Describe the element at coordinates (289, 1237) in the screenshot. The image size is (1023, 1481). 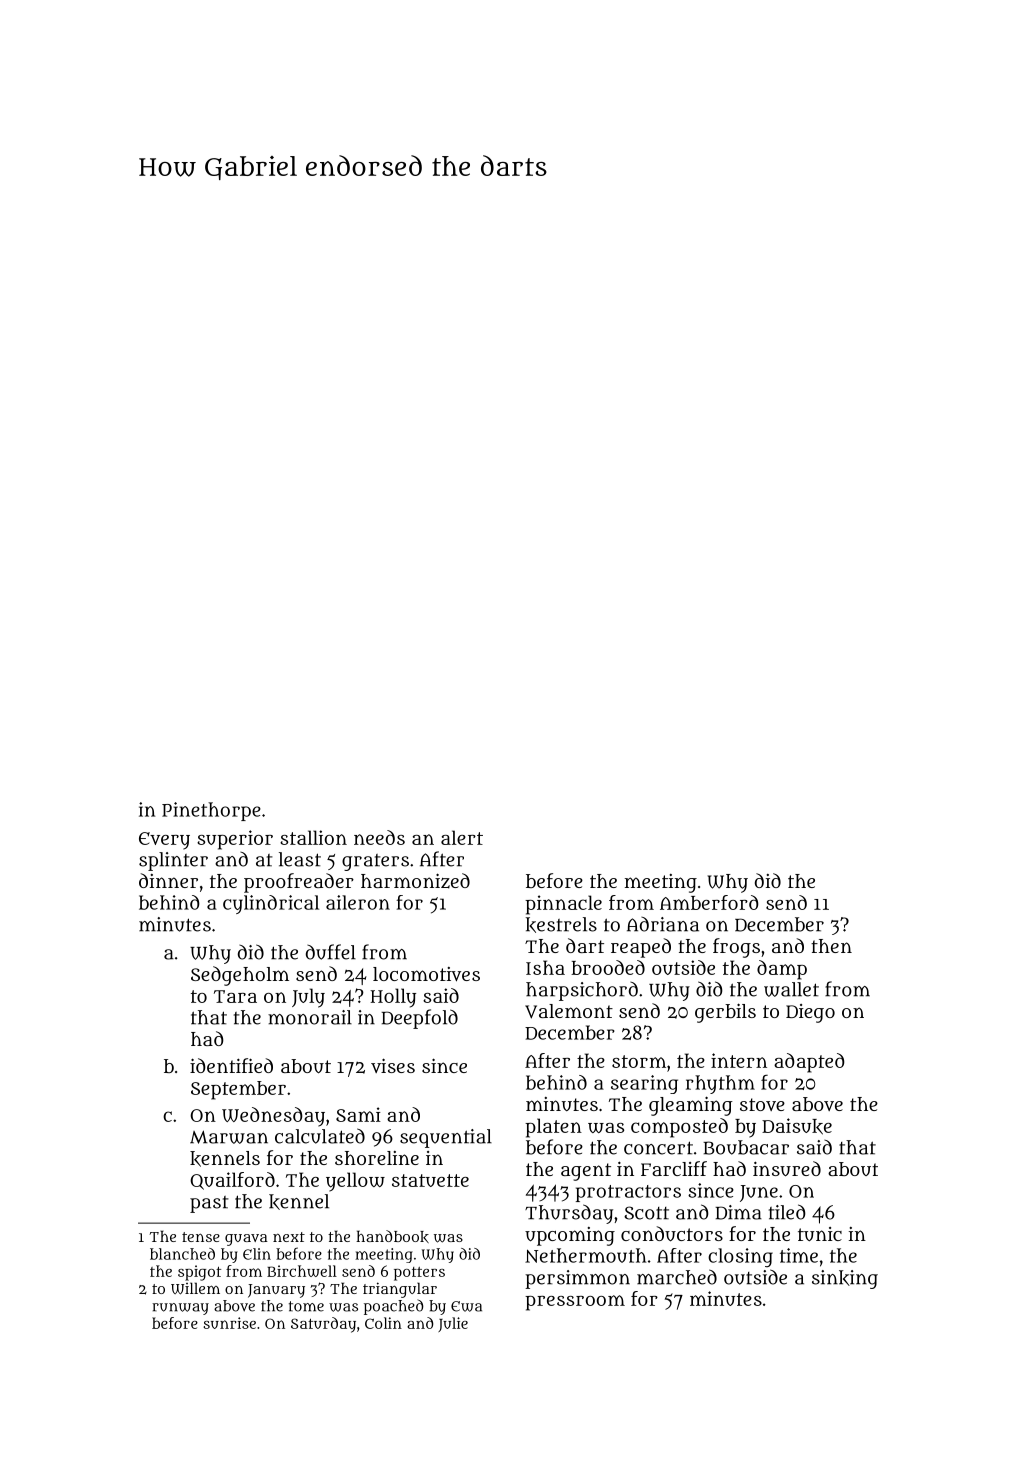
I see `next` at that location.
